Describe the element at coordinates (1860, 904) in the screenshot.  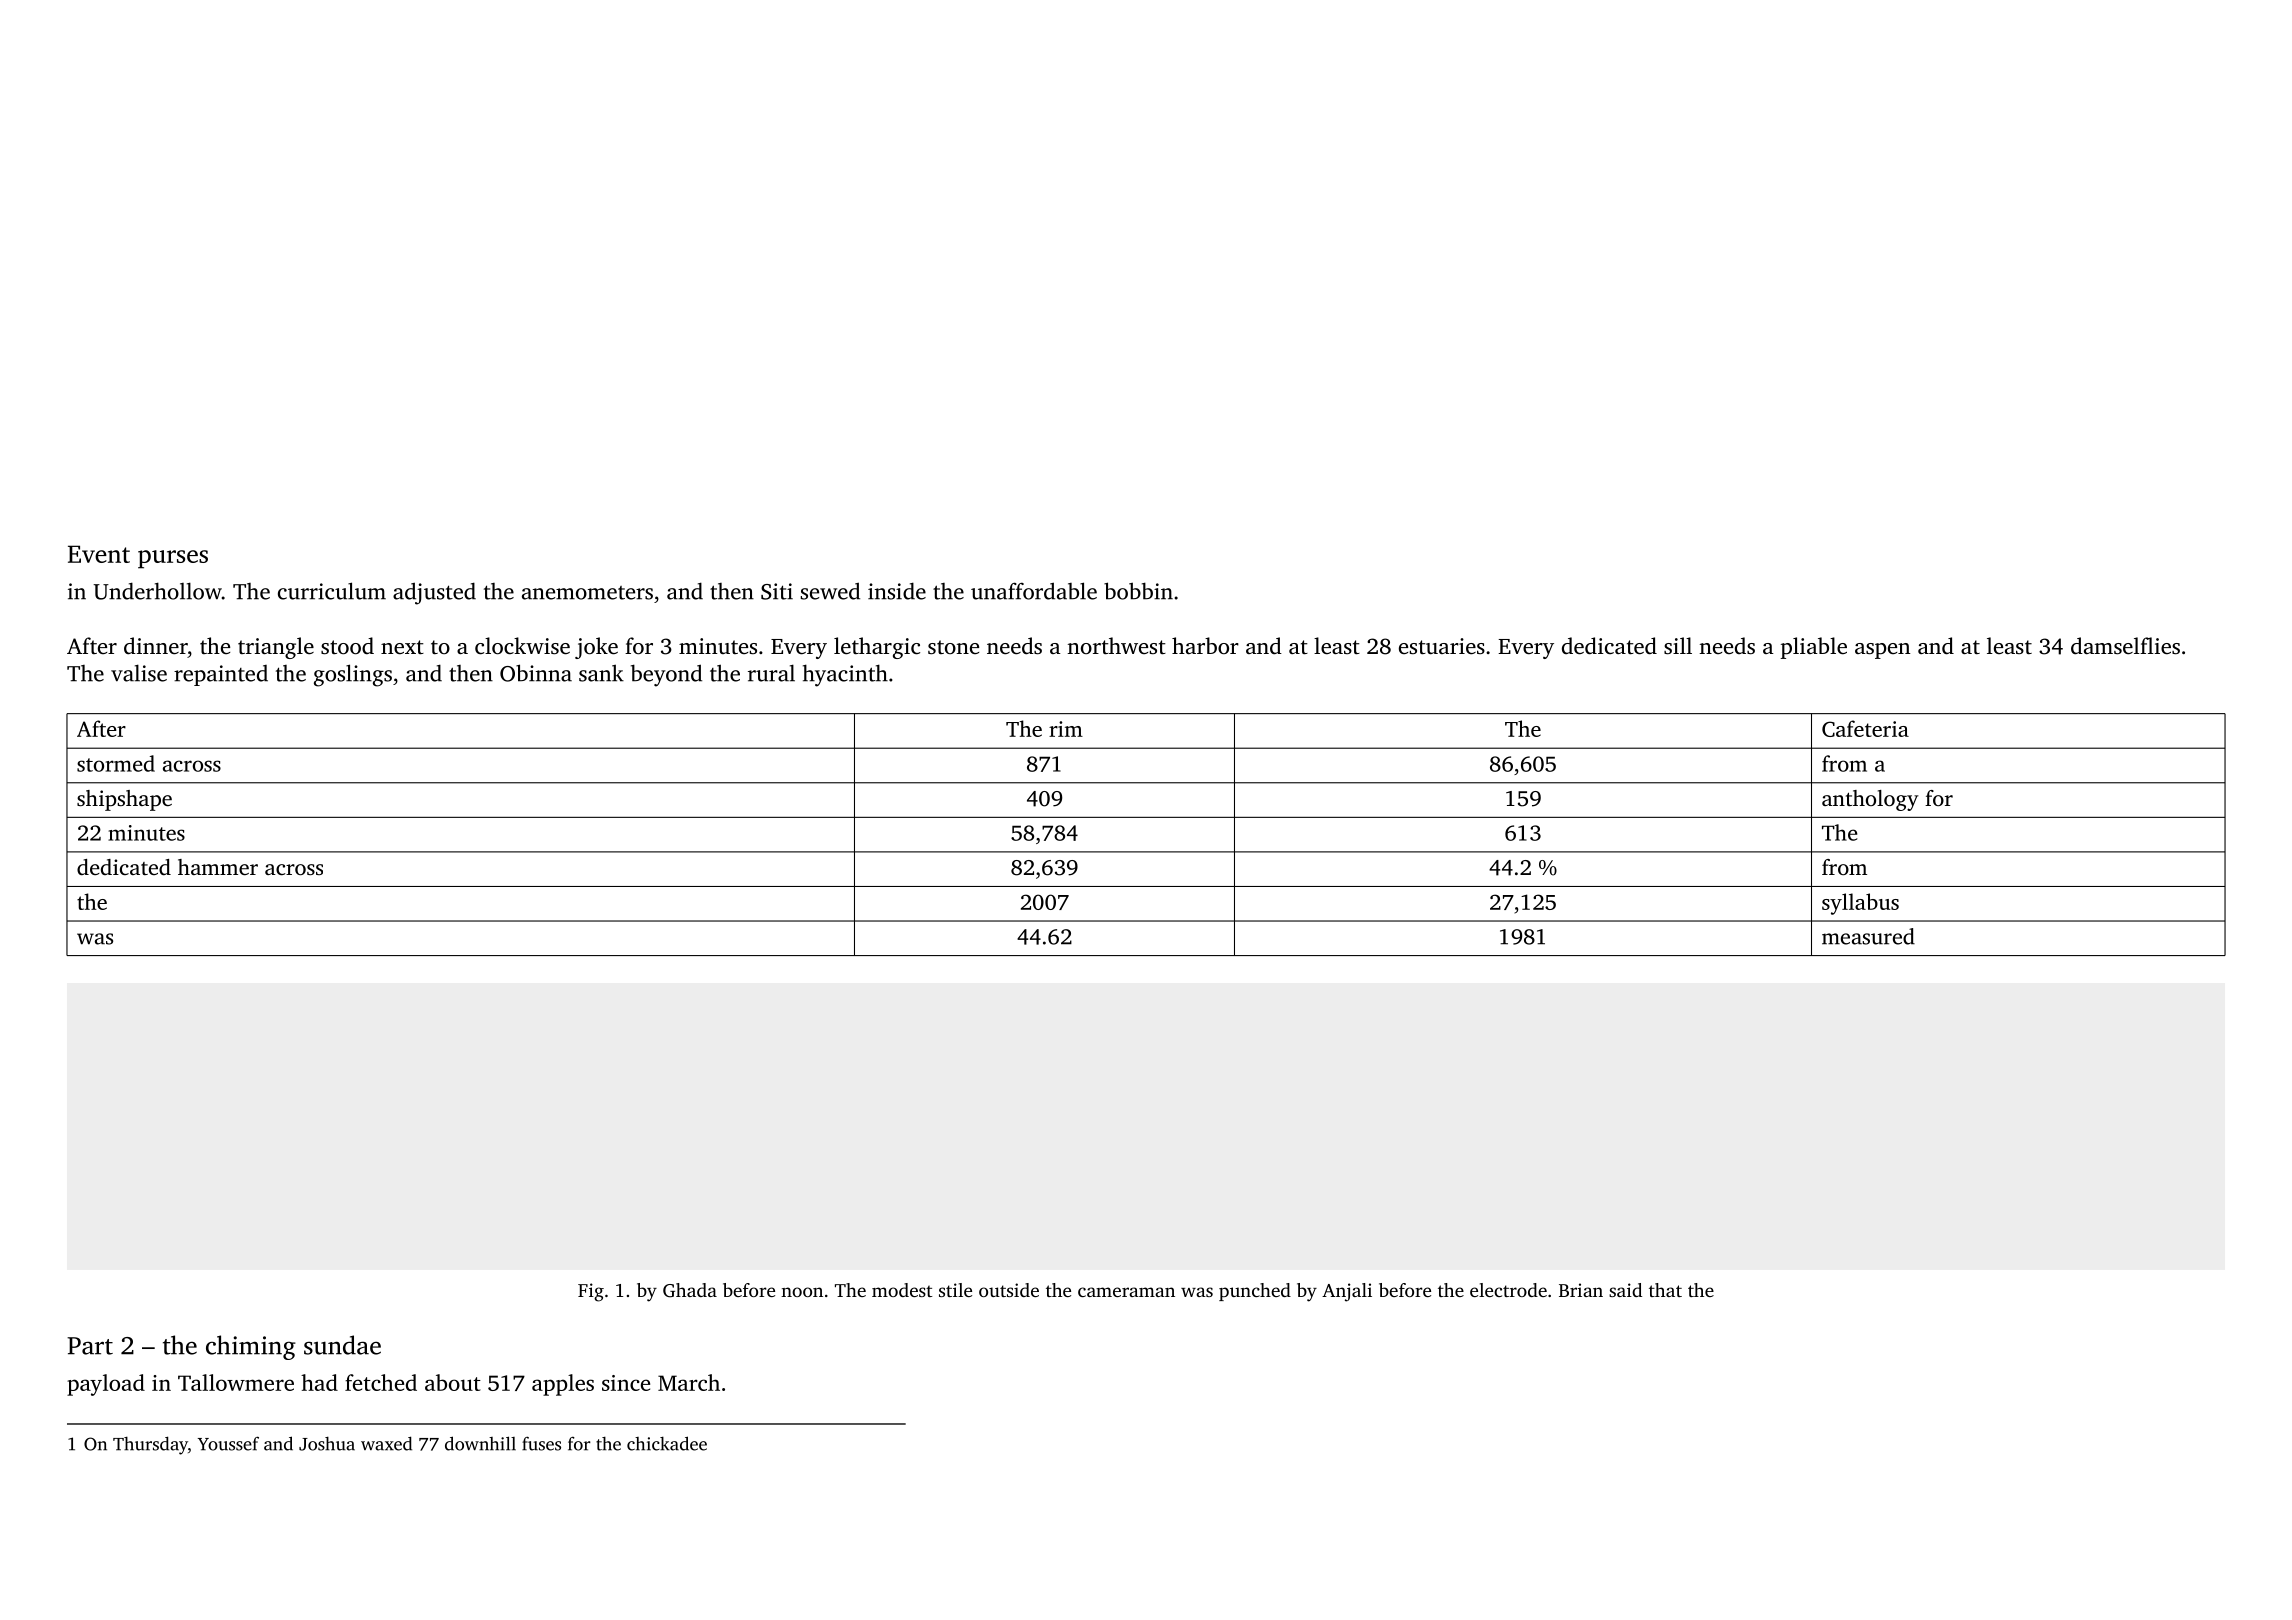
I see `syllabus` at that location.
